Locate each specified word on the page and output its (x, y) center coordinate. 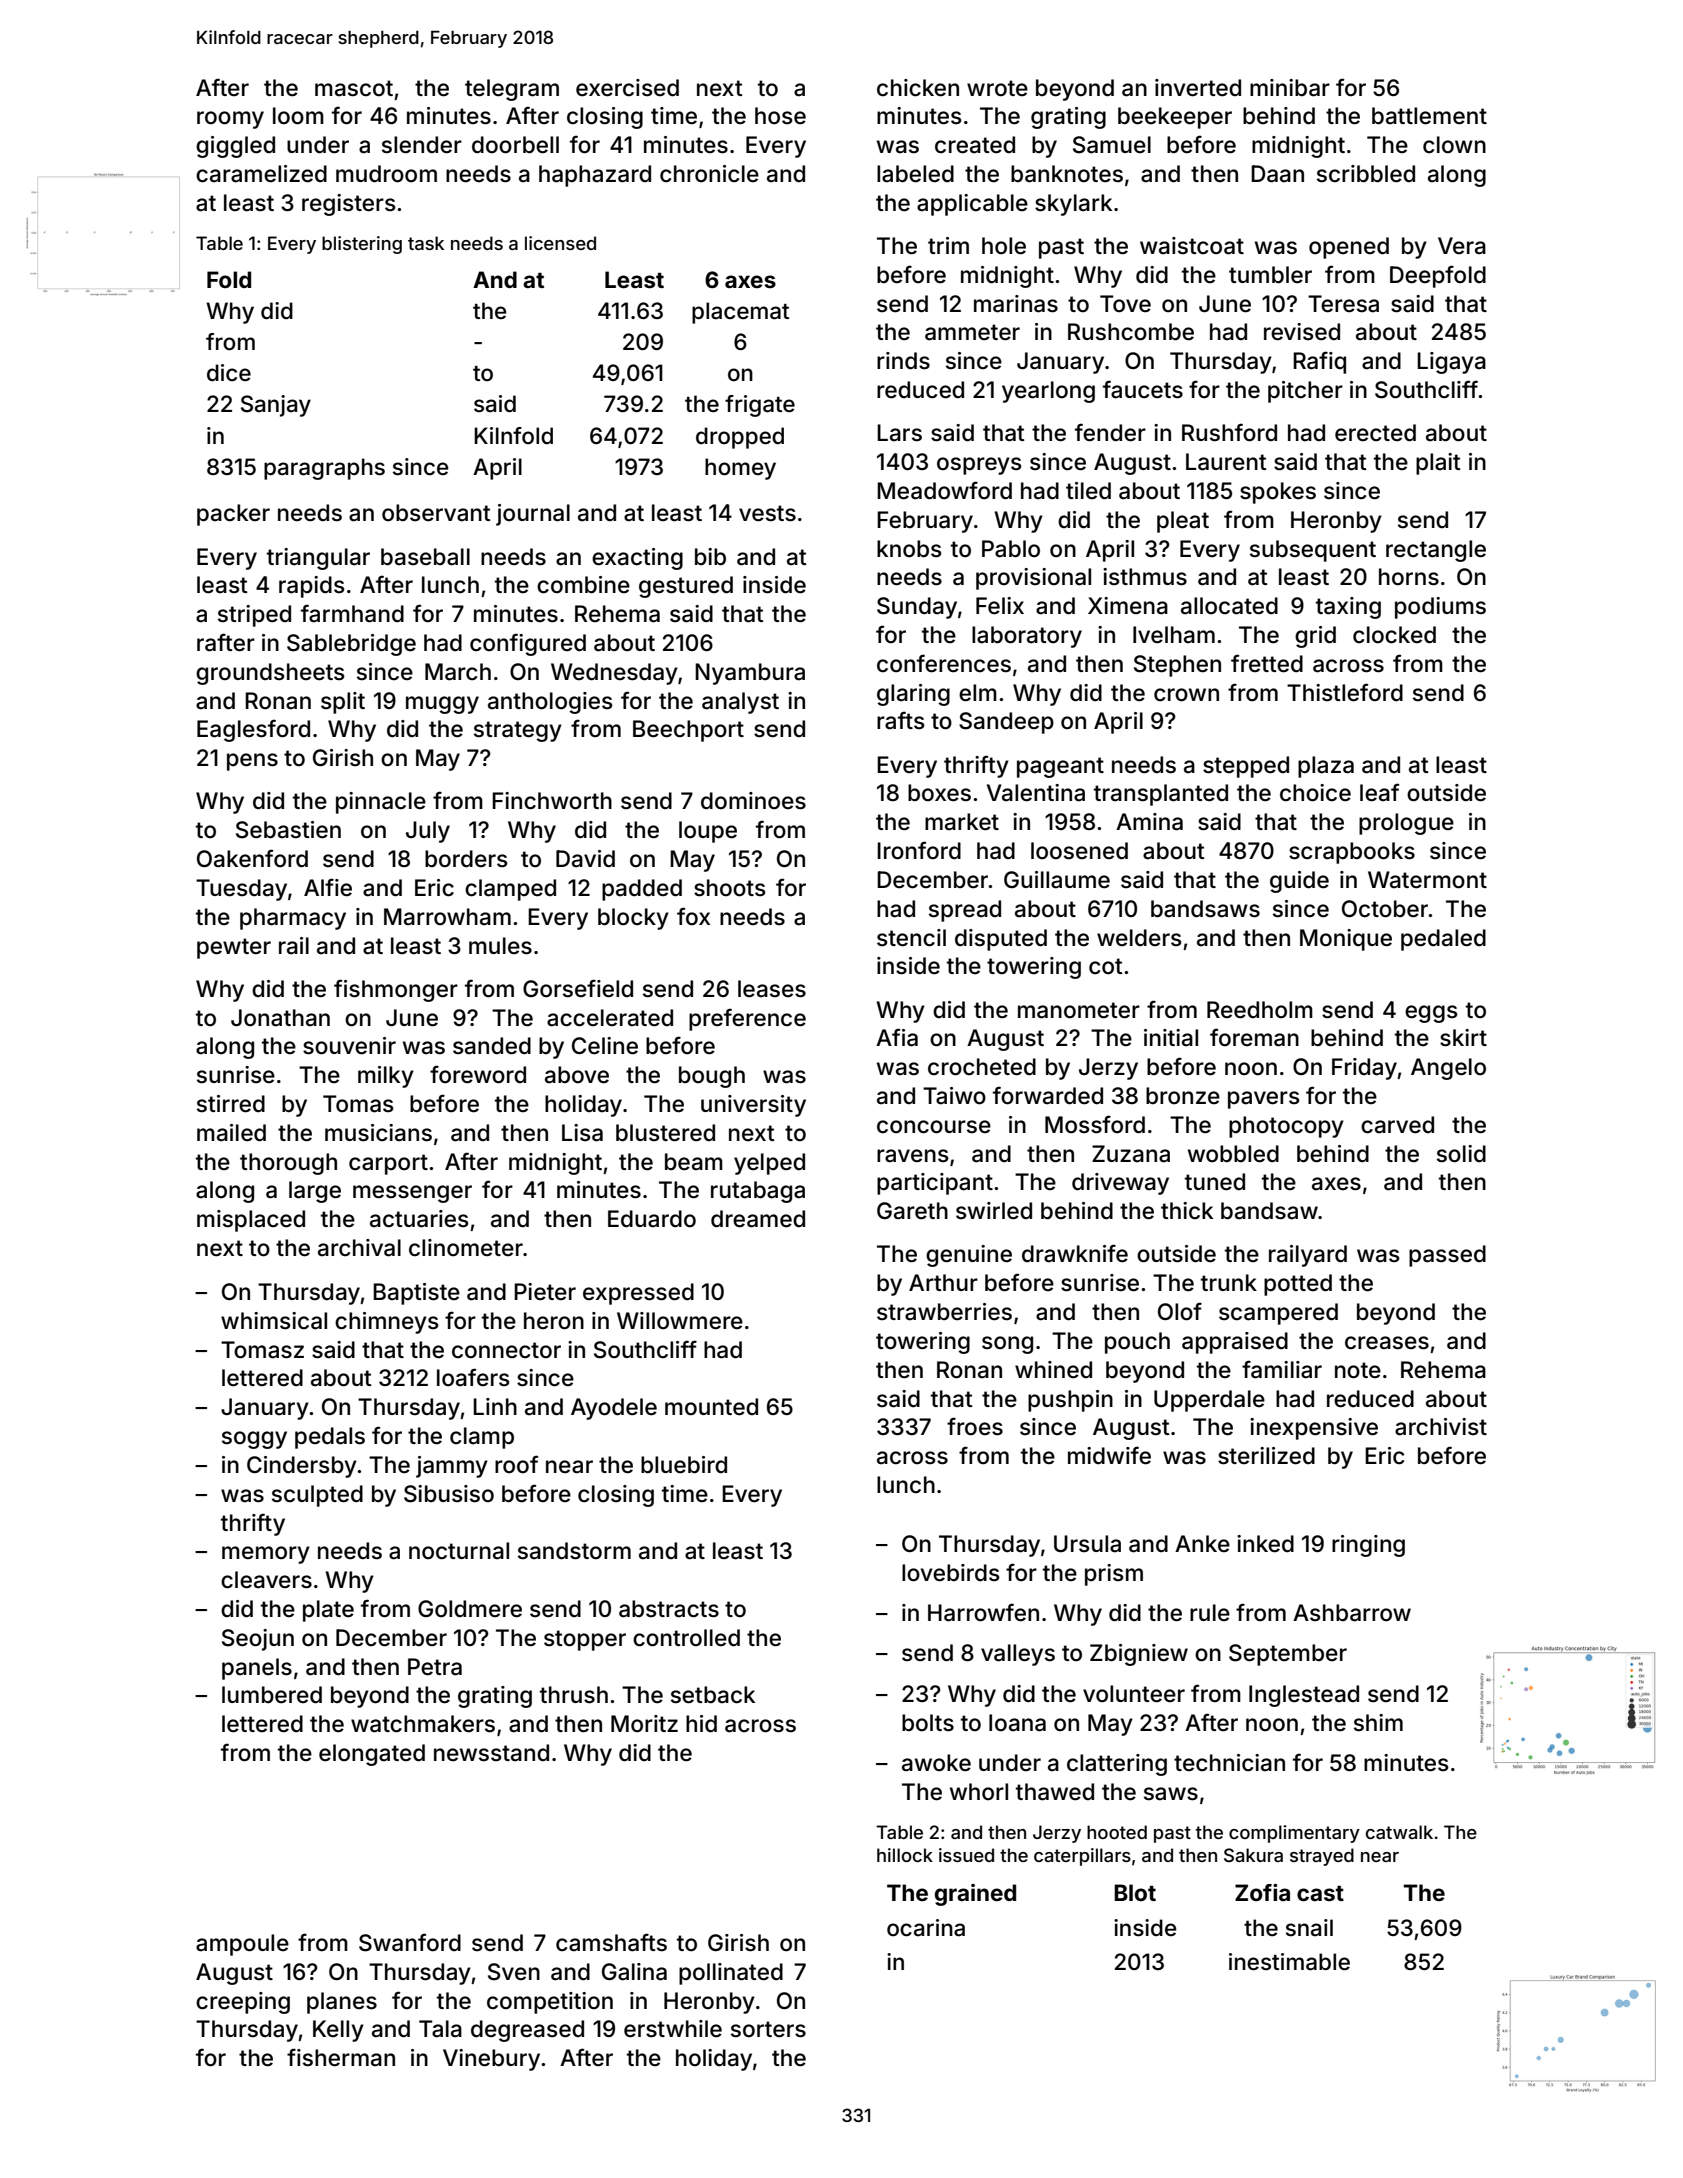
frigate (760, 406)
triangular (318, 559)
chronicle (709, 174)
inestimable (1289, 1962)
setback (713, 1695)
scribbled (1366, 174)
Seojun (258, 1640)
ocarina (926, 1928)
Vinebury (491, 2060)
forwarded (1048, 1095)
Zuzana (1131, 1154)
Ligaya (1451, 363)
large (315, 1192)
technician (1229, 1763)
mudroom (386, 174)
